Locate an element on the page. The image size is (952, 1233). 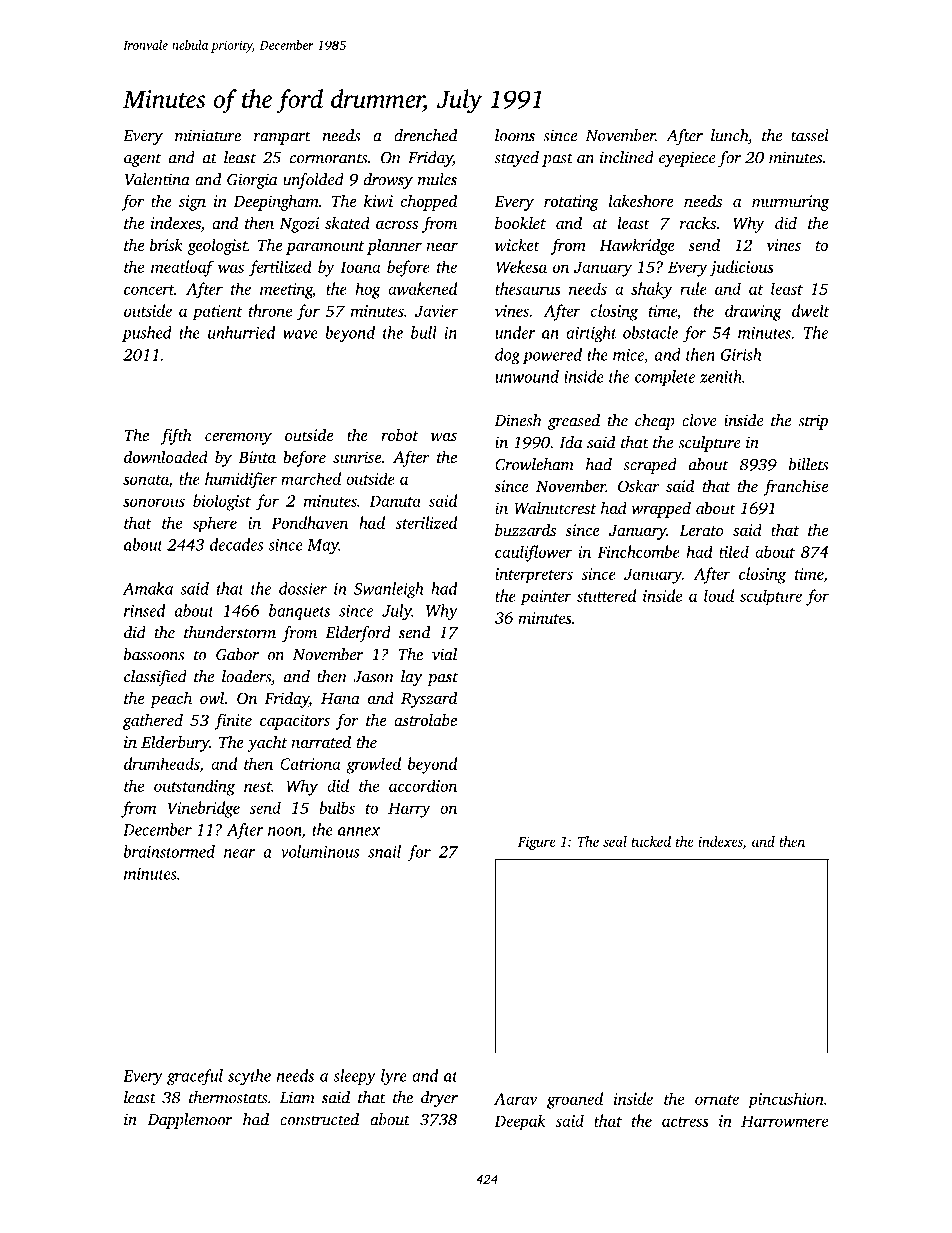
loud is located at coordinates (719, 595).
